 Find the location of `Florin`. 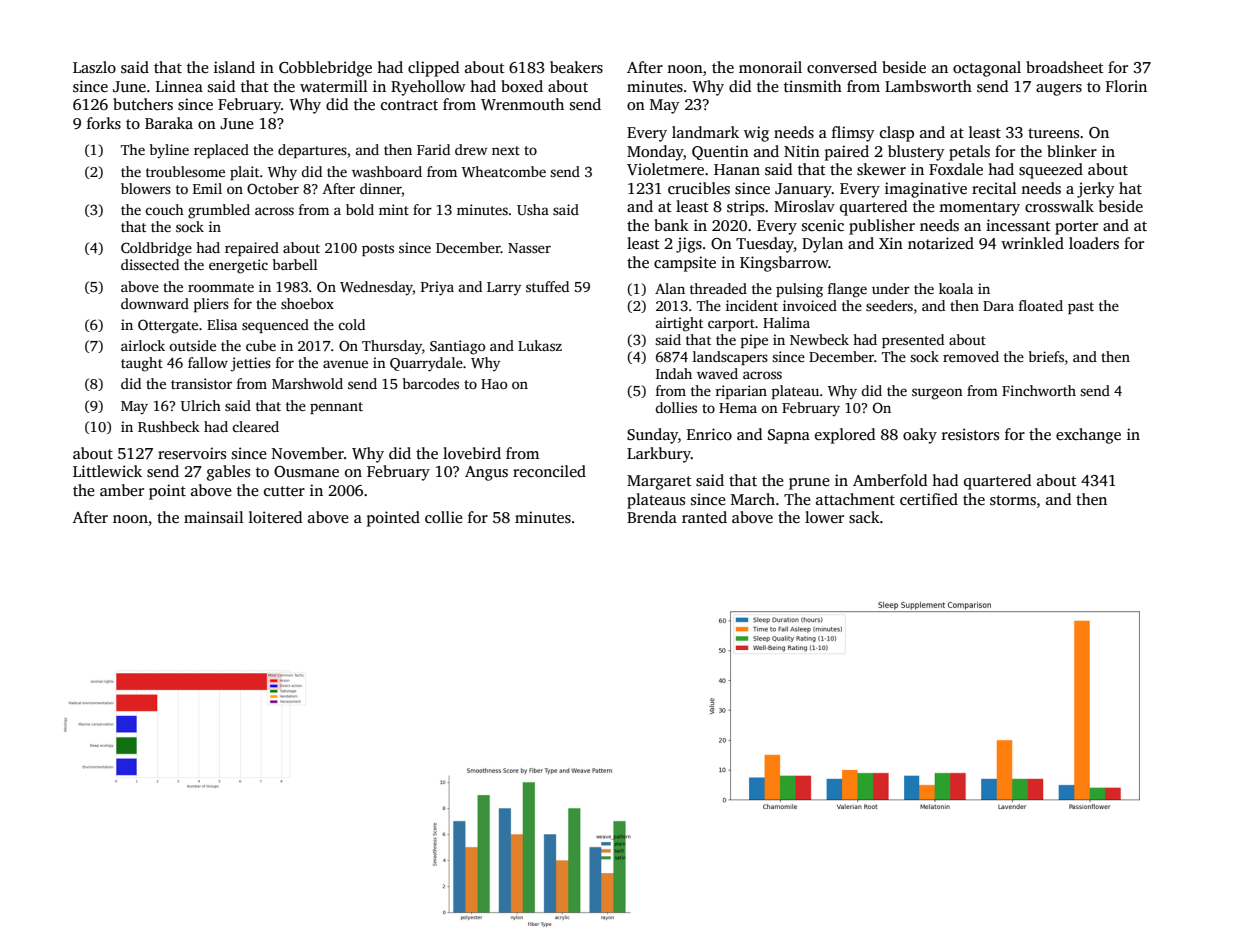

Florin is located at coordinates (1126, 86).
